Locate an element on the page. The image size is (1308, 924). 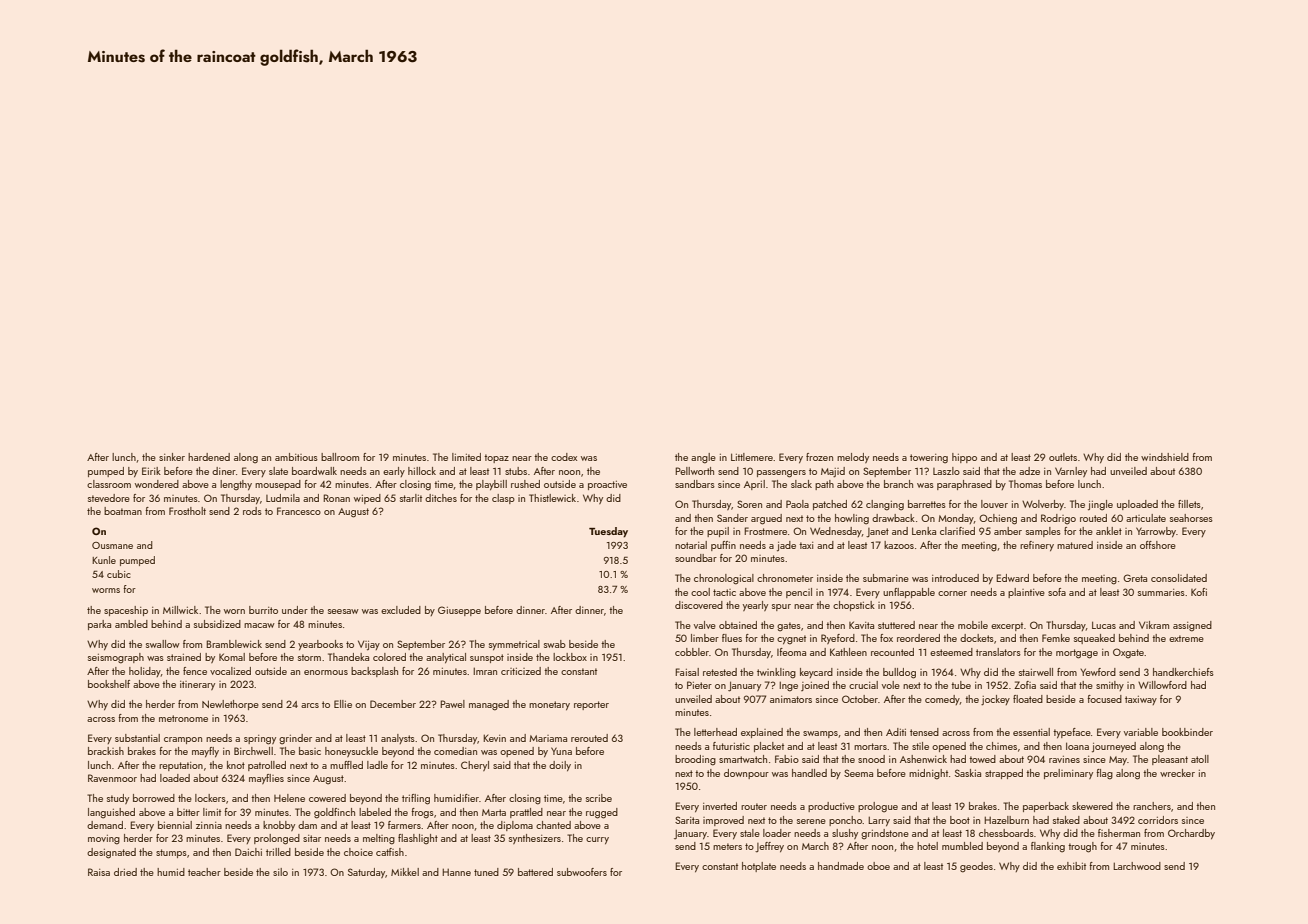
downpour is located at coordinates (746, 774).
